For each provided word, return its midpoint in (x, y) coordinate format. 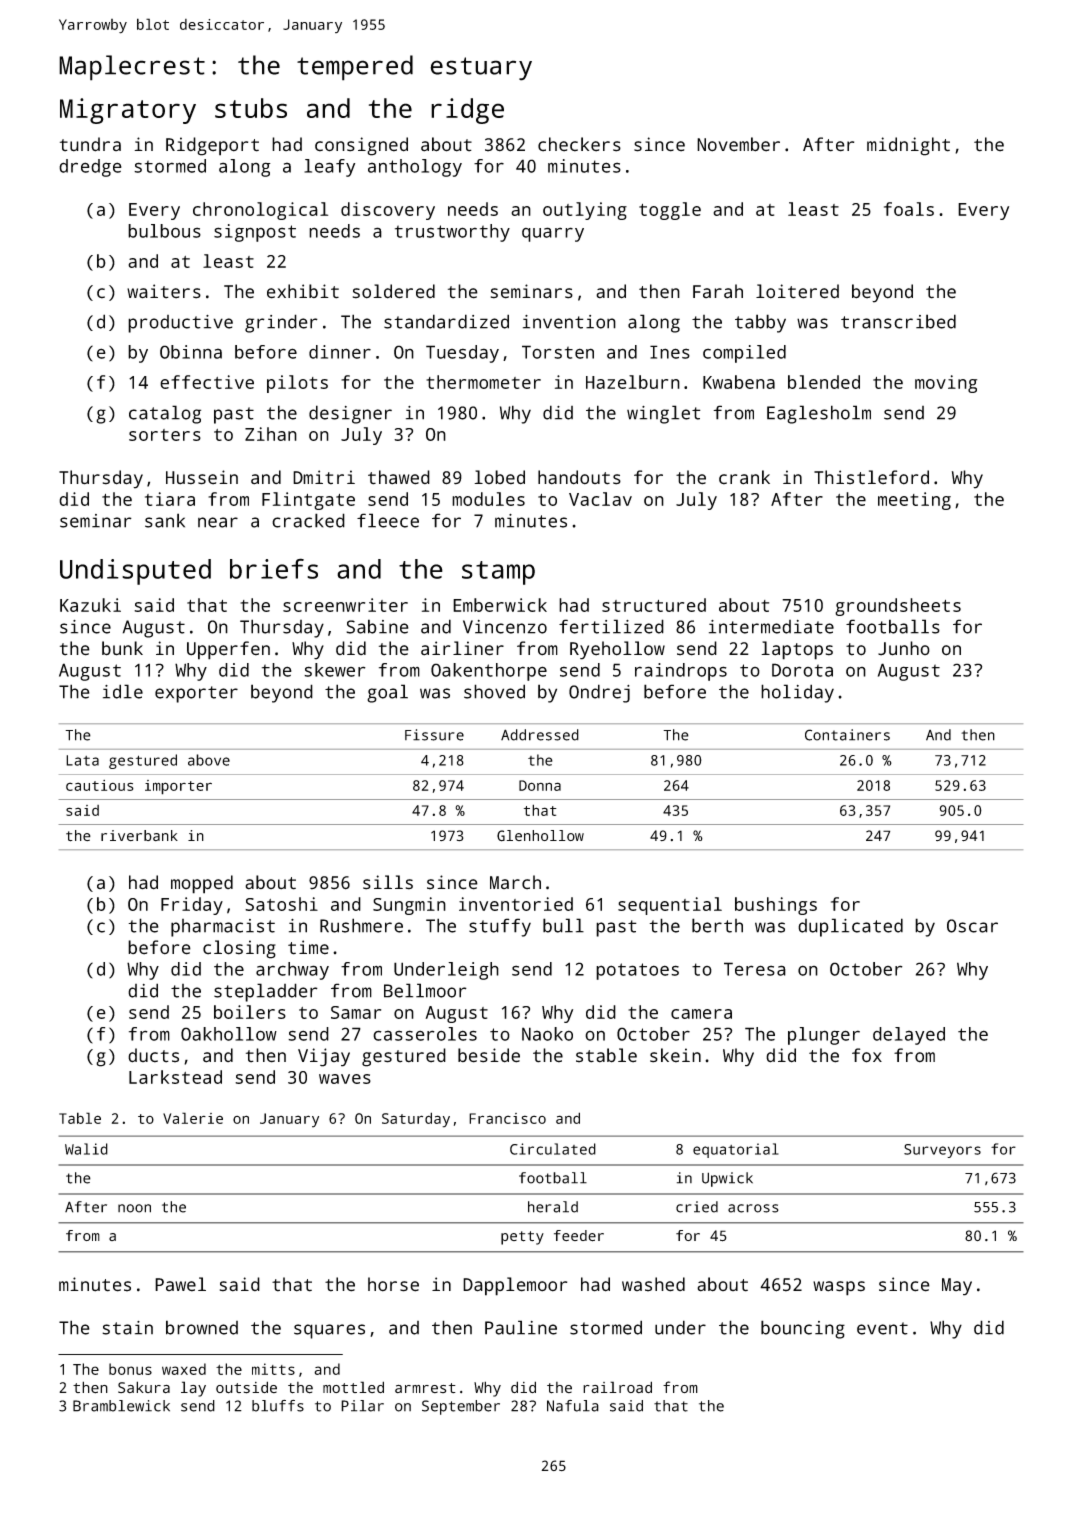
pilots (297, 384)
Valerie (193, 1118)
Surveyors (942, 1151)
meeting (914, 501)
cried (697, 1207)
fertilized (611, 626)
